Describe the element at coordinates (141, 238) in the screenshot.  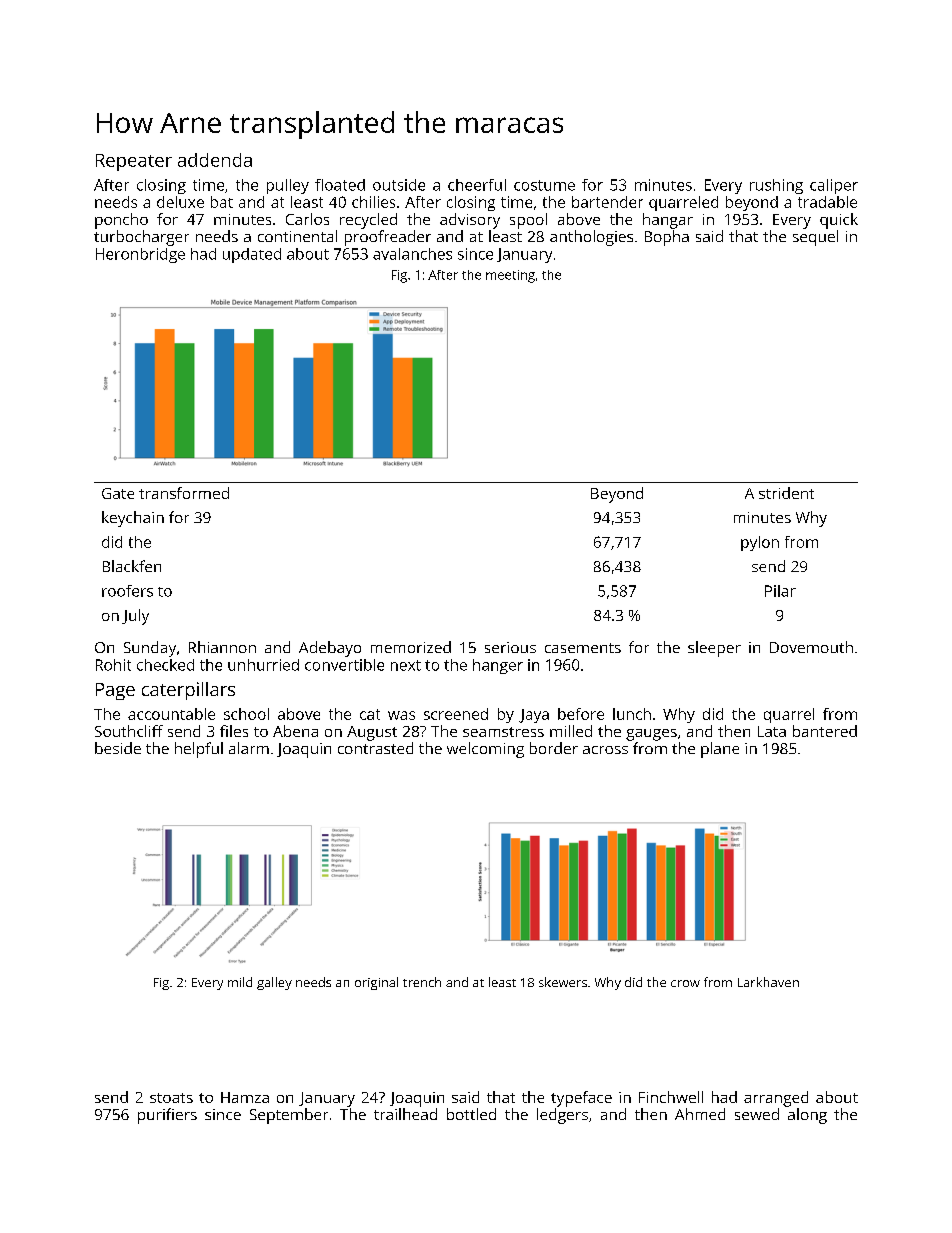
I see `turbocharger` at that location.
